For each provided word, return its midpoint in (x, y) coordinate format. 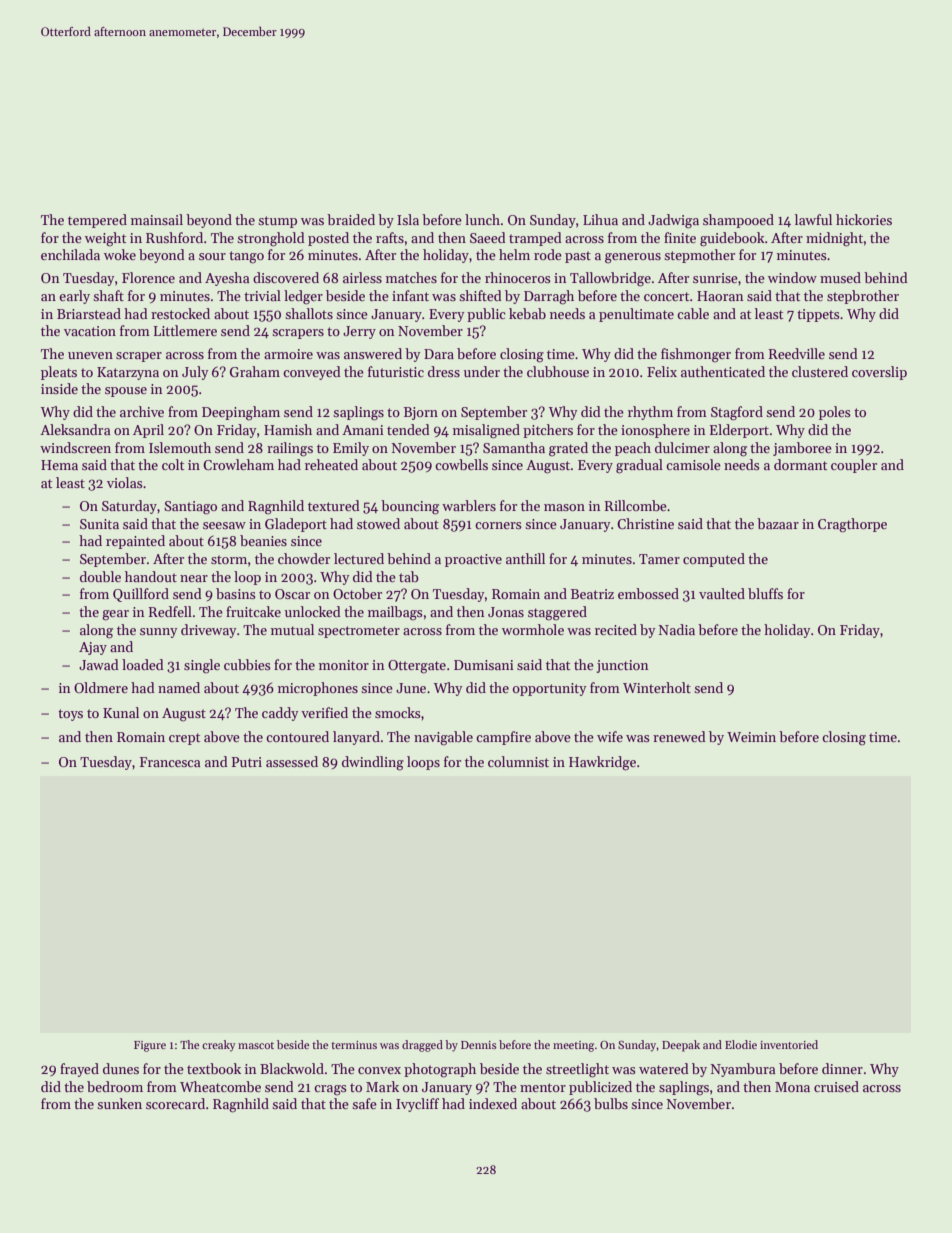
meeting (573, 1046)
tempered (97, 221)
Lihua (600, 219)
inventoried (789, 1044)
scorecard (175, 1103)
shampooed (738, 221)
